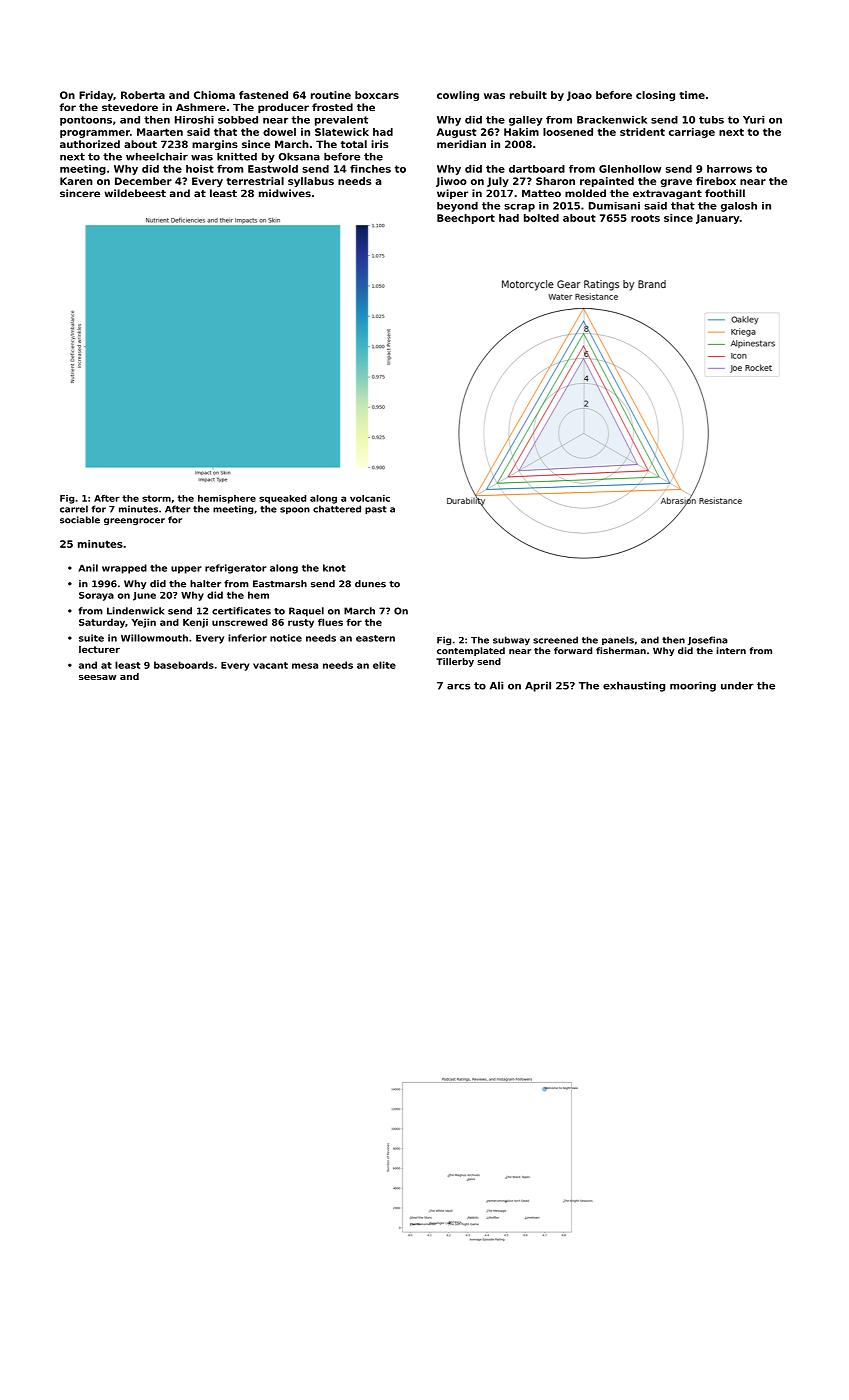  Describe the element at coordinates (337, 509) in the page. I see `chattered` at that location.
